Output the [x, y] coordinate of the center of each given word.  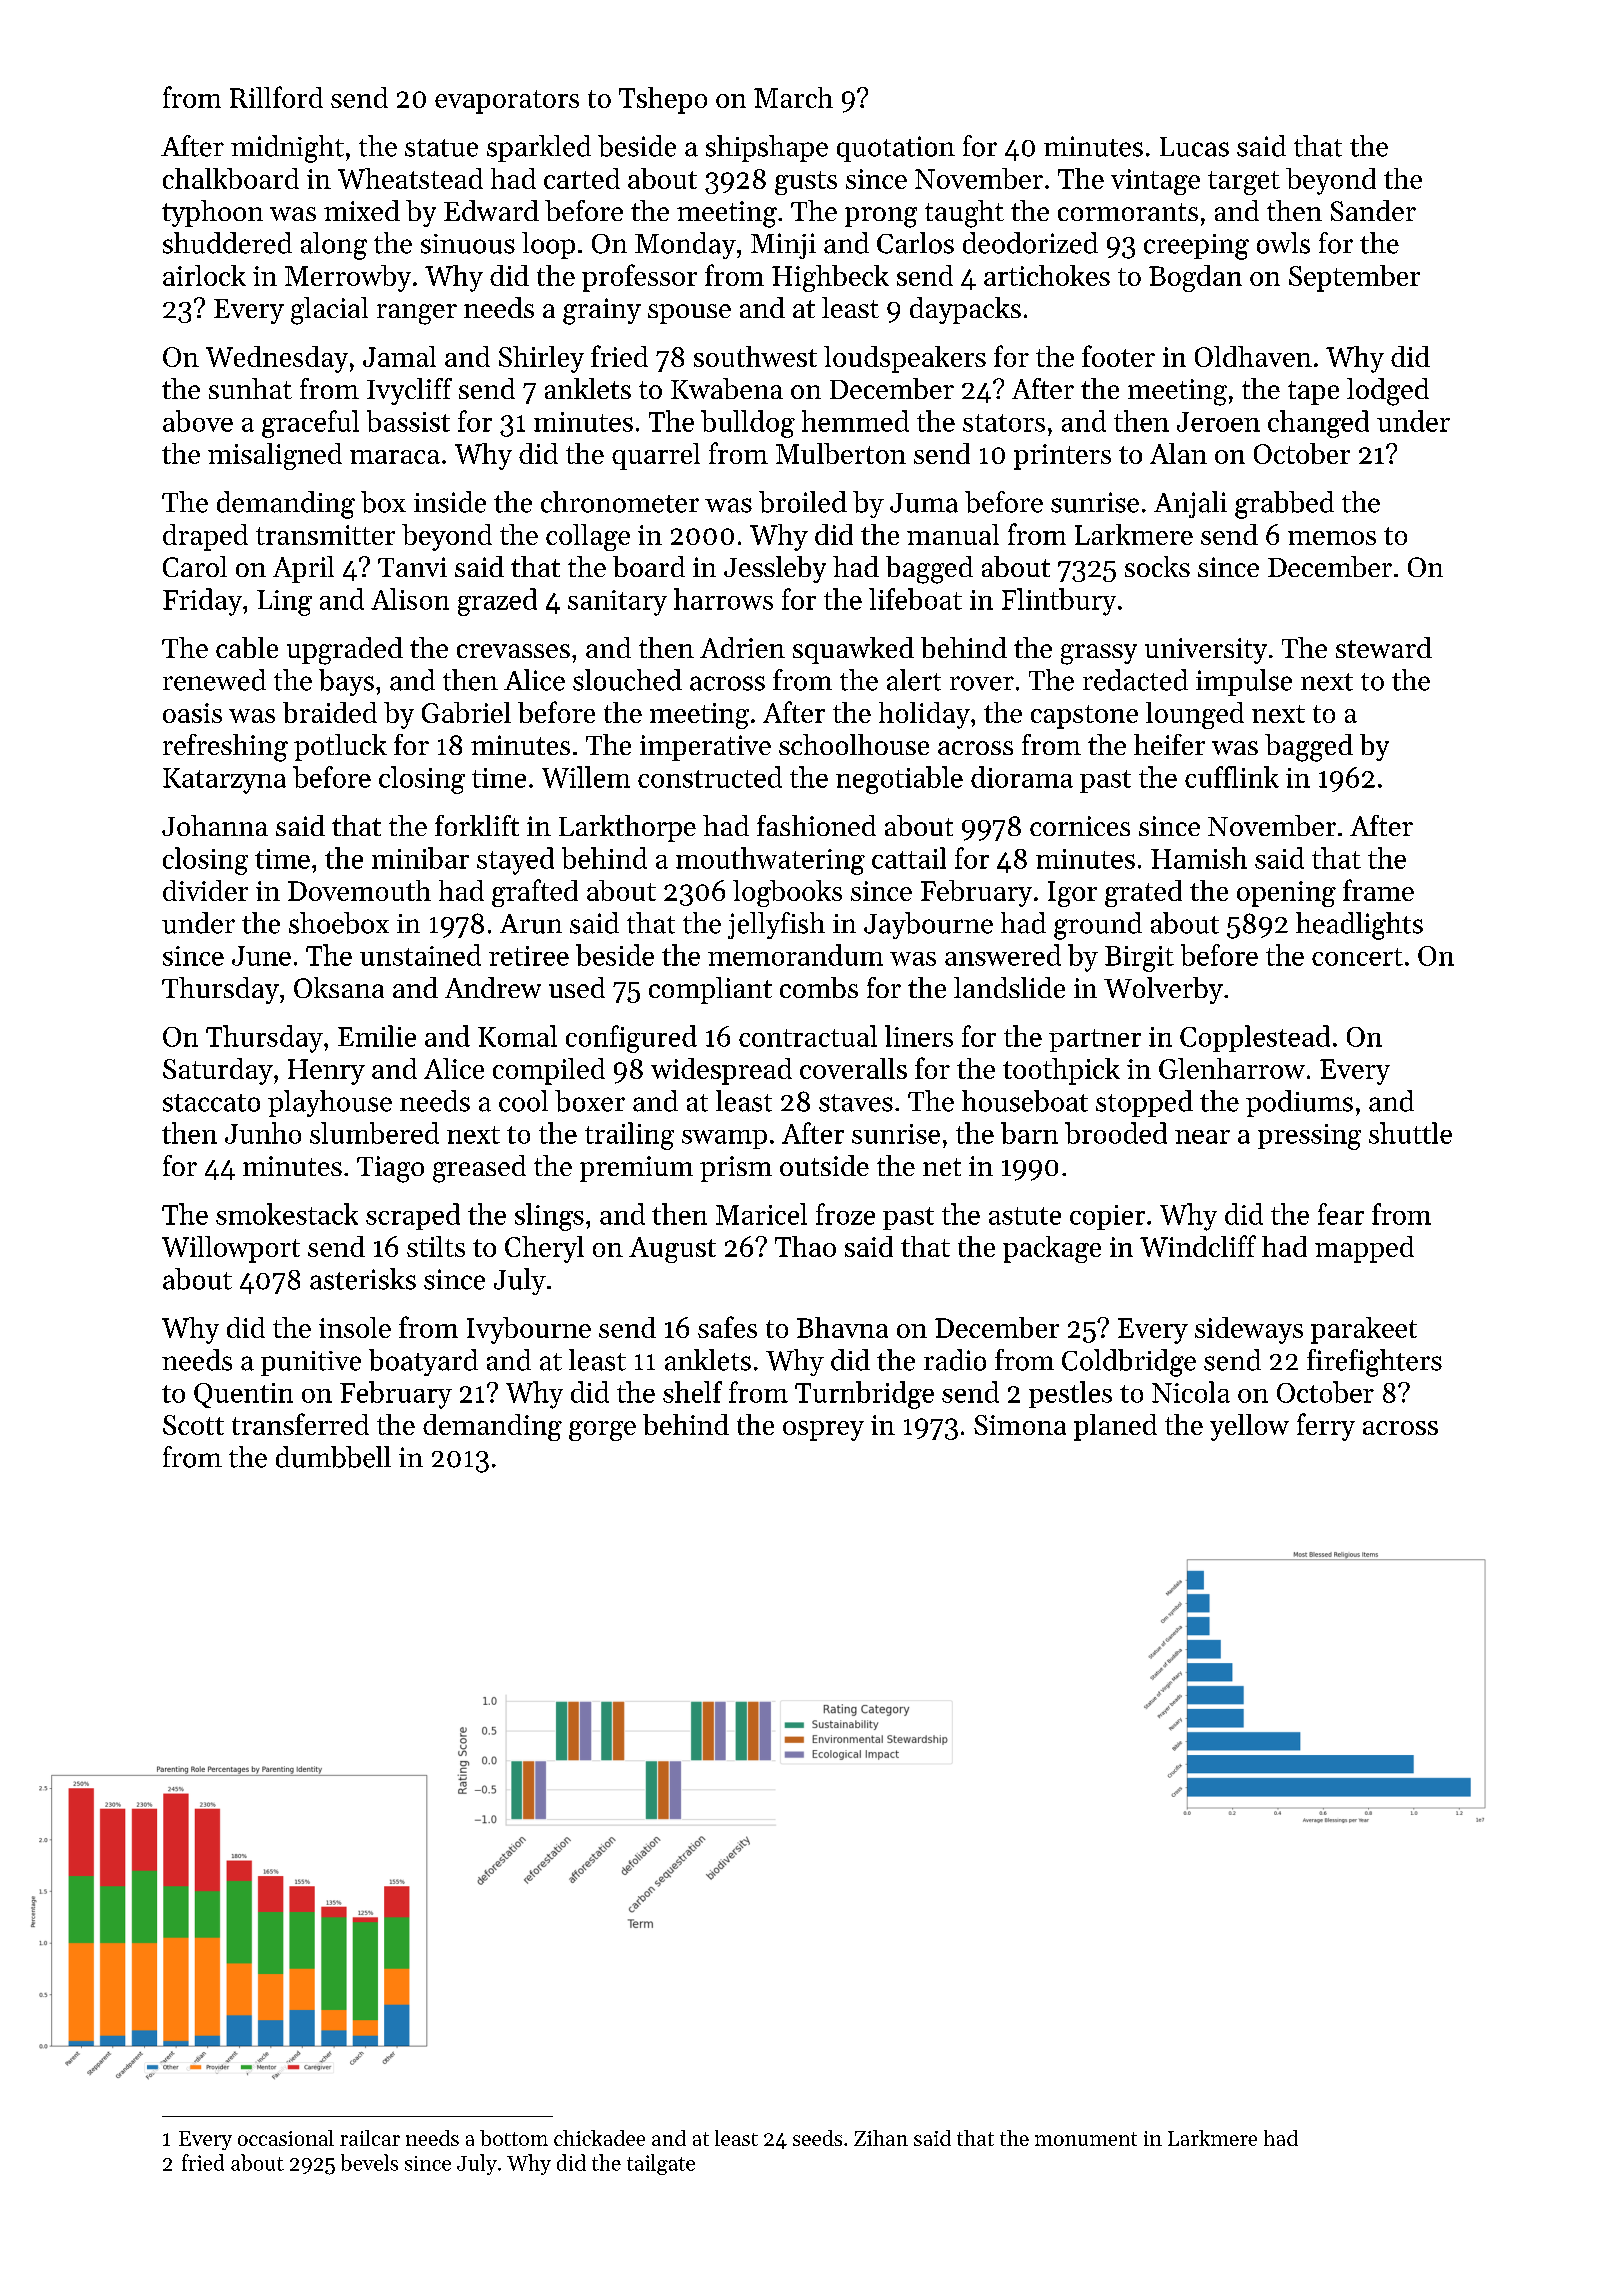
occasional [286, 2138]
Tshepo [663, 100]
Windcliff [1198, 1246]
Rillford [276, 97]
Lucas [1194, 147]
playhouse [330, 1103]
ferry [1326, 1427]
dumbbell [333, 1457]
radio [955, 1360]
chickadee [599, 2138]
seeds [817, 2138]
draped [205, 537]
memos [1332, 538]
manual [953, 534]
